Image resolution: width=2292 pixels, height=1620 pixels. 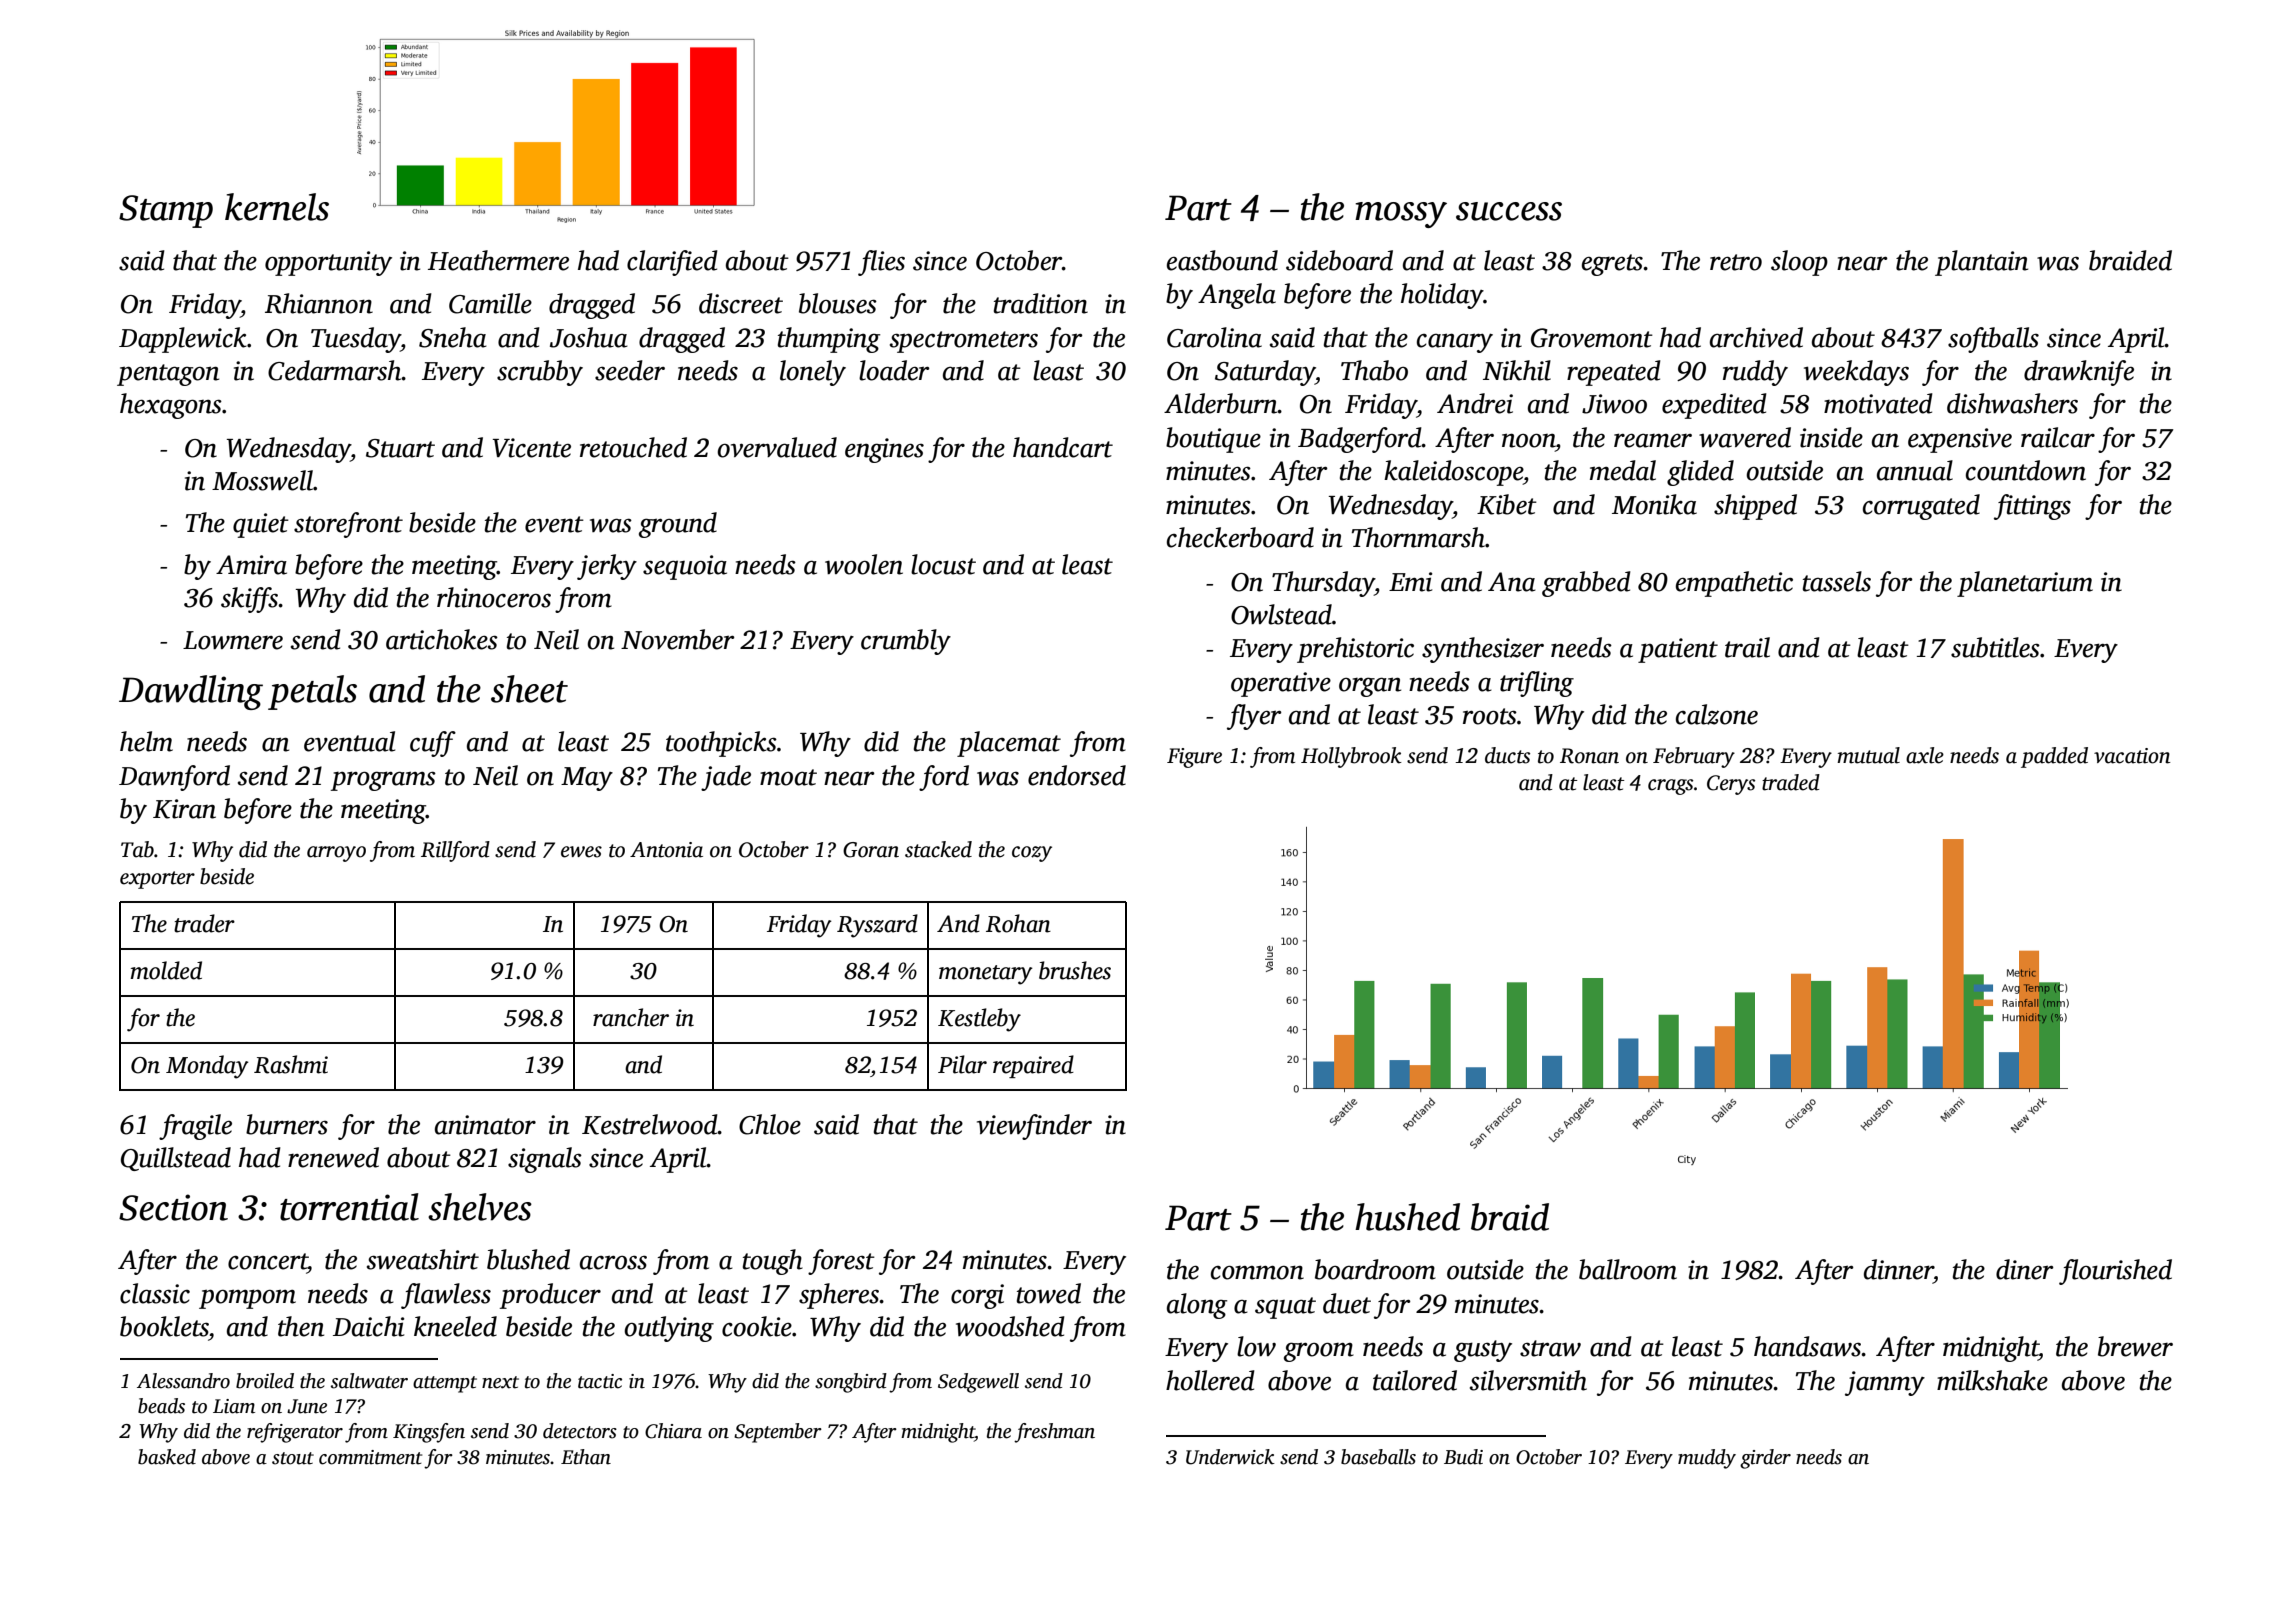 I want to click on plantain, so click(x=1981, y=263).
